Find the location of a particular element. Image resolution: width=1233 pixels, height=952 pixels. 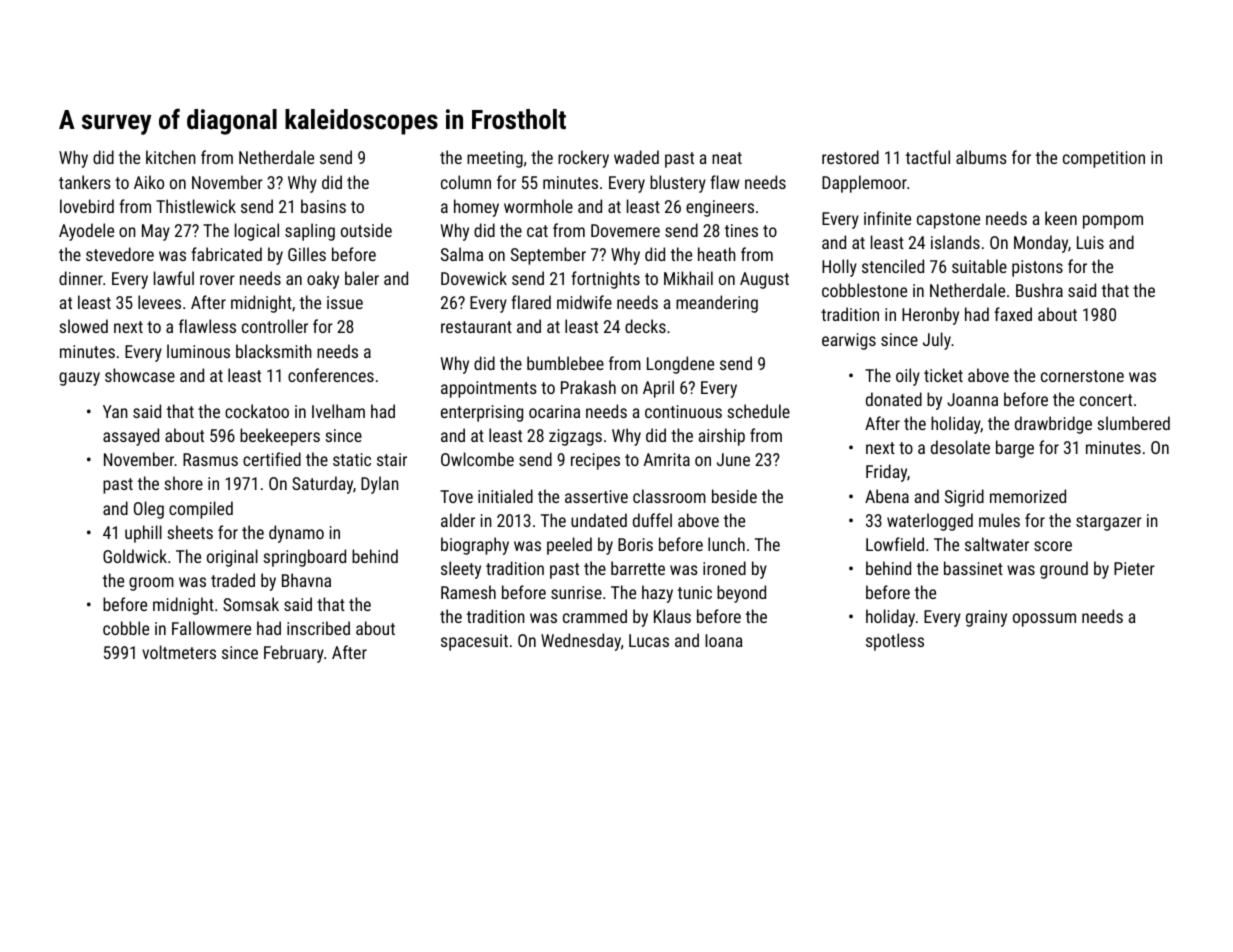

Holly is located at coordinates (839, 268).
